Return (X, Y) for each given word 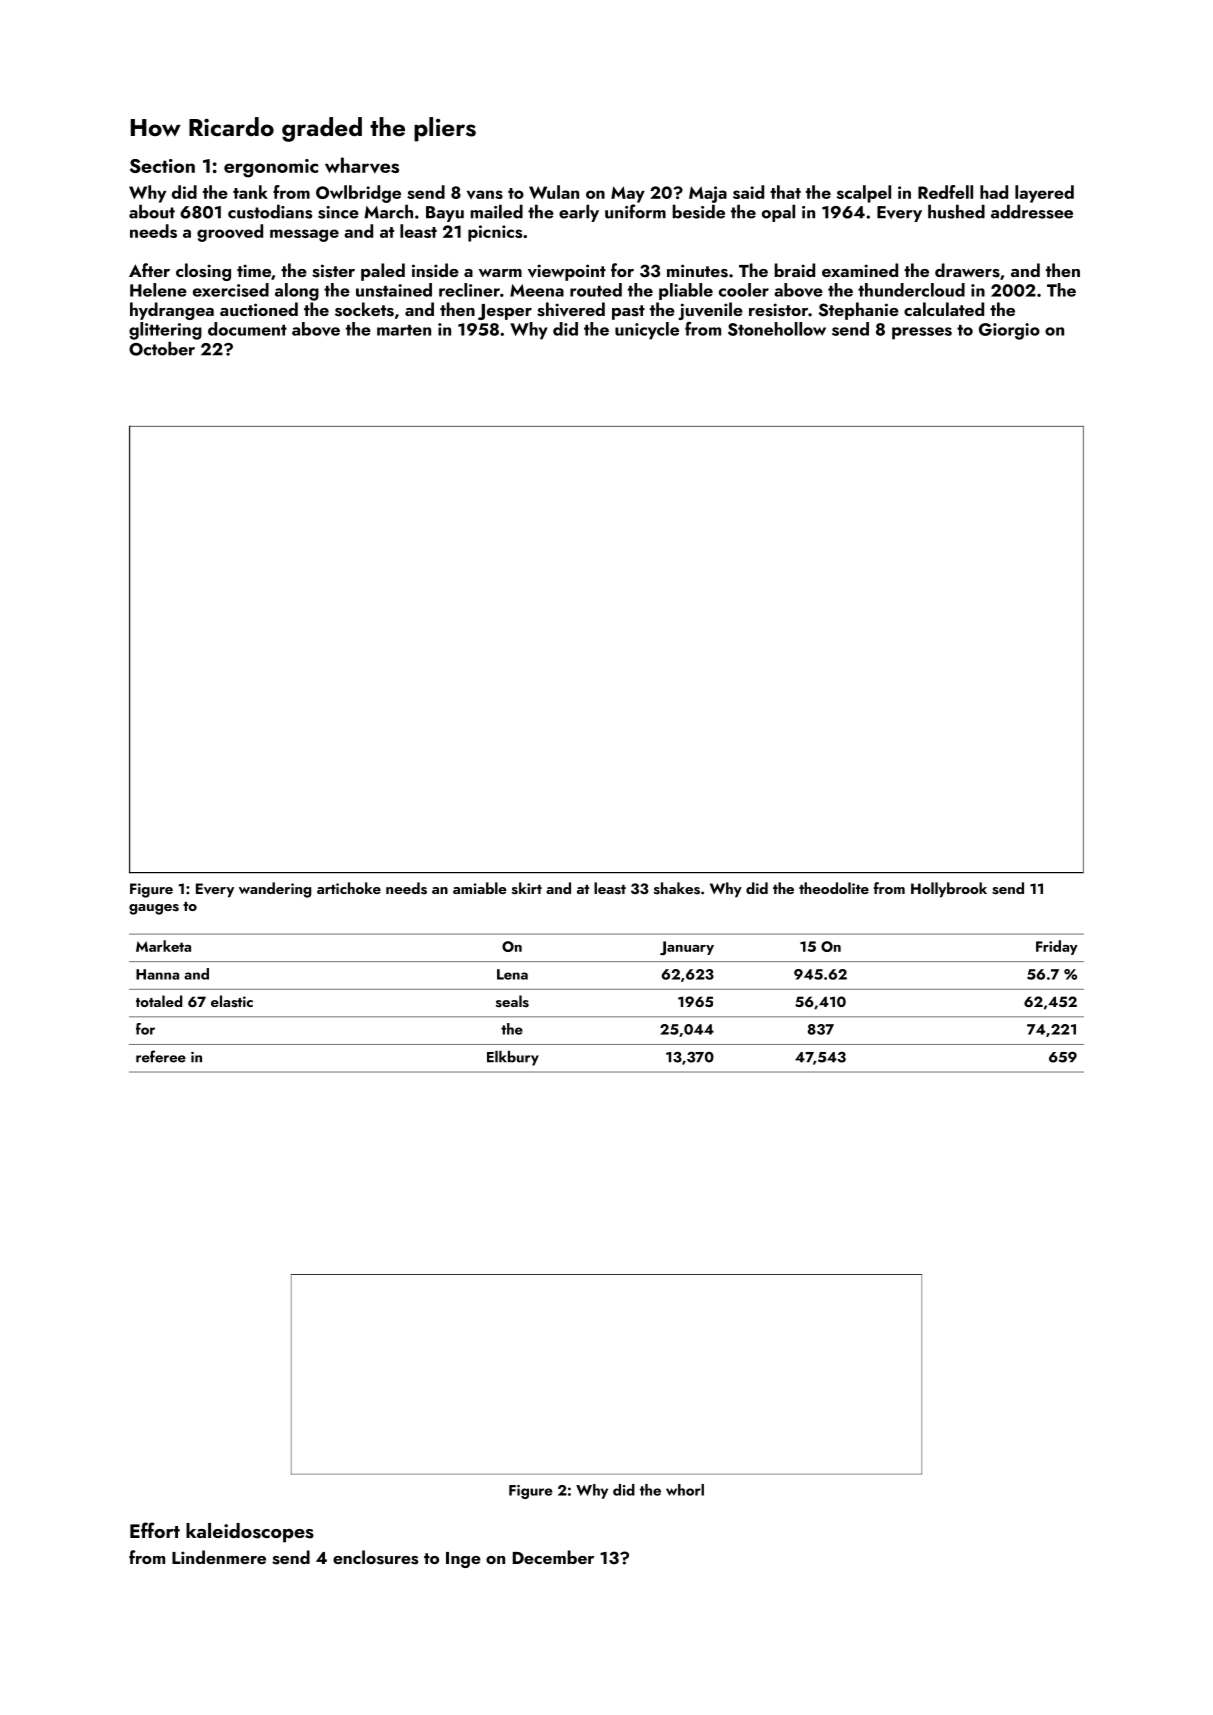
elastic (232, 1001)
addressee (1032, 211)
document (247, 329)
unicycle (647, 331)
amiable (480, 888)
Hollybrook (949, 890)
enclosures (375, 1557)
